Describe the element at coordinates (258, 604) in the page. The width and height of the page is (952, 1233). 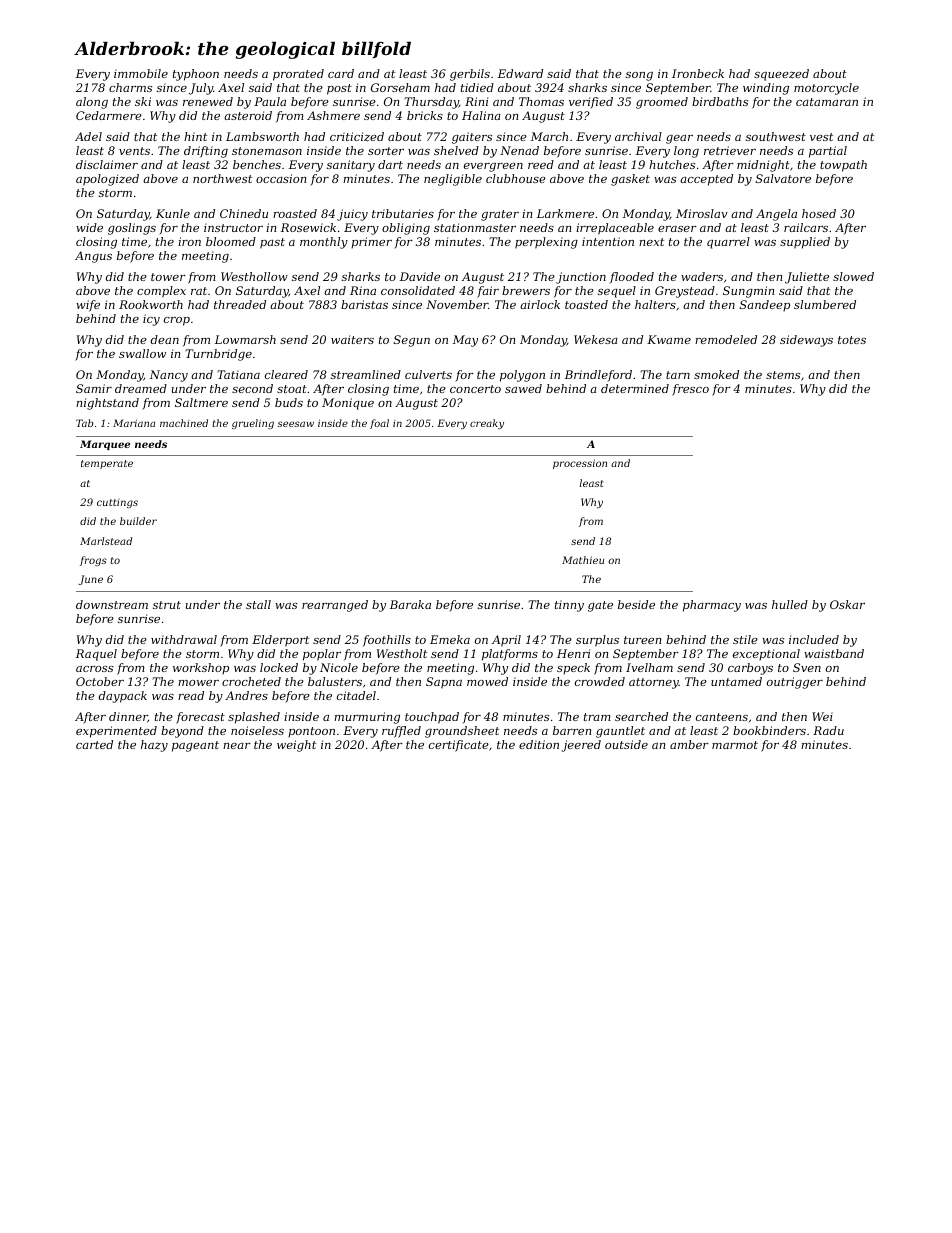
I see `stall` at that location.
